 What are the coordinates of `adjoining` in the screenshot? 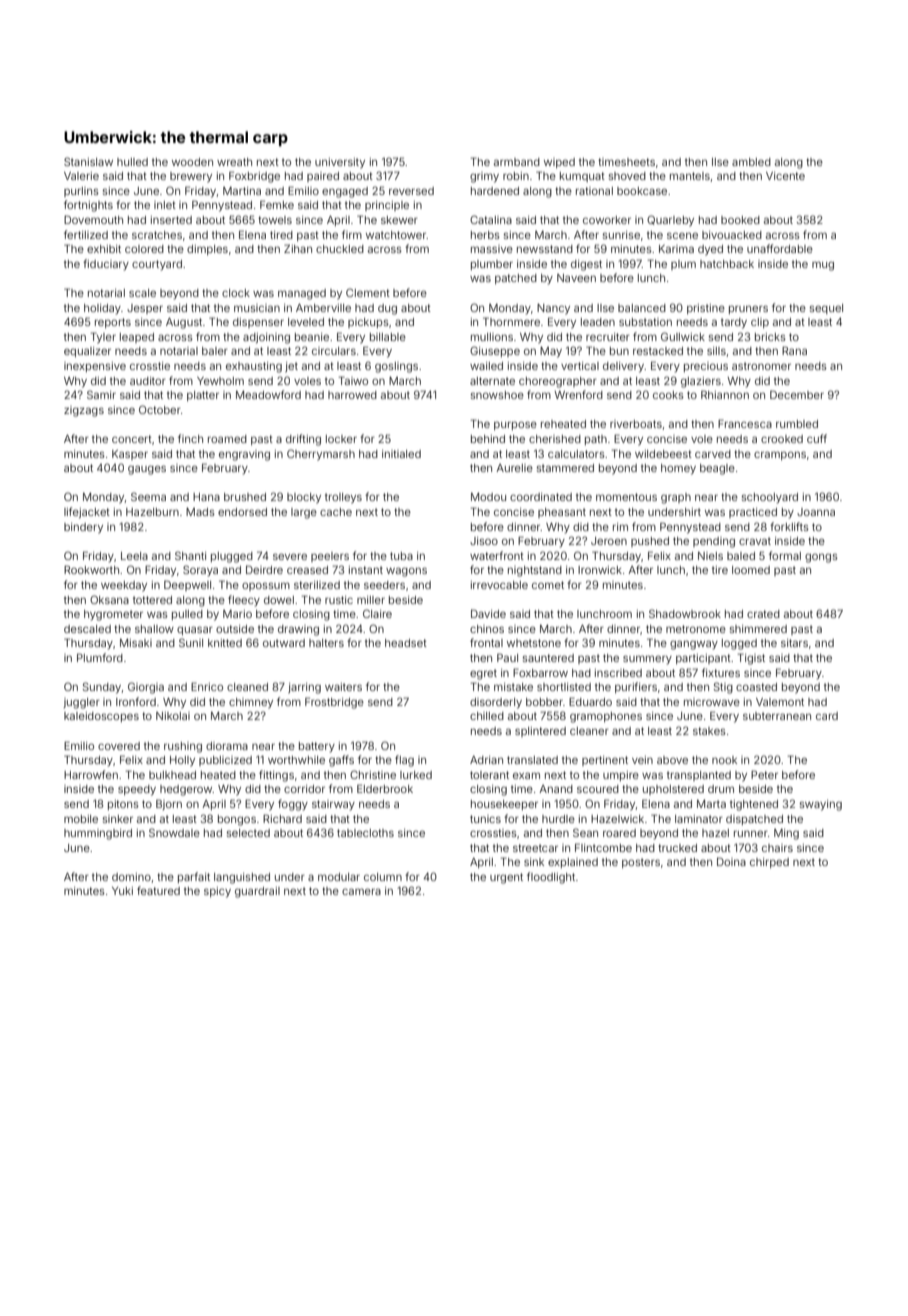 It's located at (266, 338).
